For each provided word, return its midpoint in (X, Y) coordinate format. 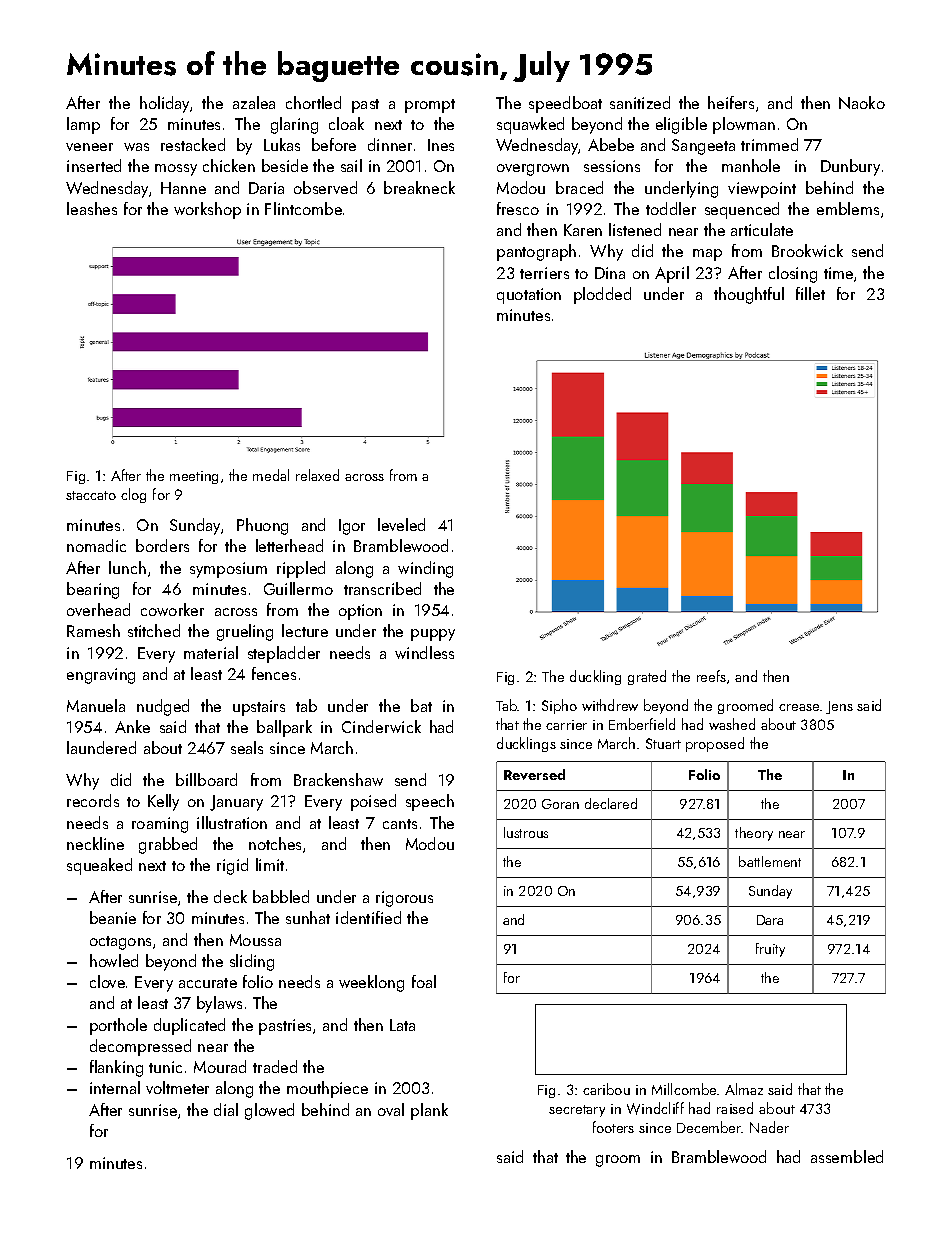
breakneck (419, 187)
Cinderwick (381, 726)
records (93, 800)
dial (226, 1109)
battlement (770, 861)
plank (429, 1111)
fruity (770, 950)
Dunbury (850, 167)
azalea (254, 102)
